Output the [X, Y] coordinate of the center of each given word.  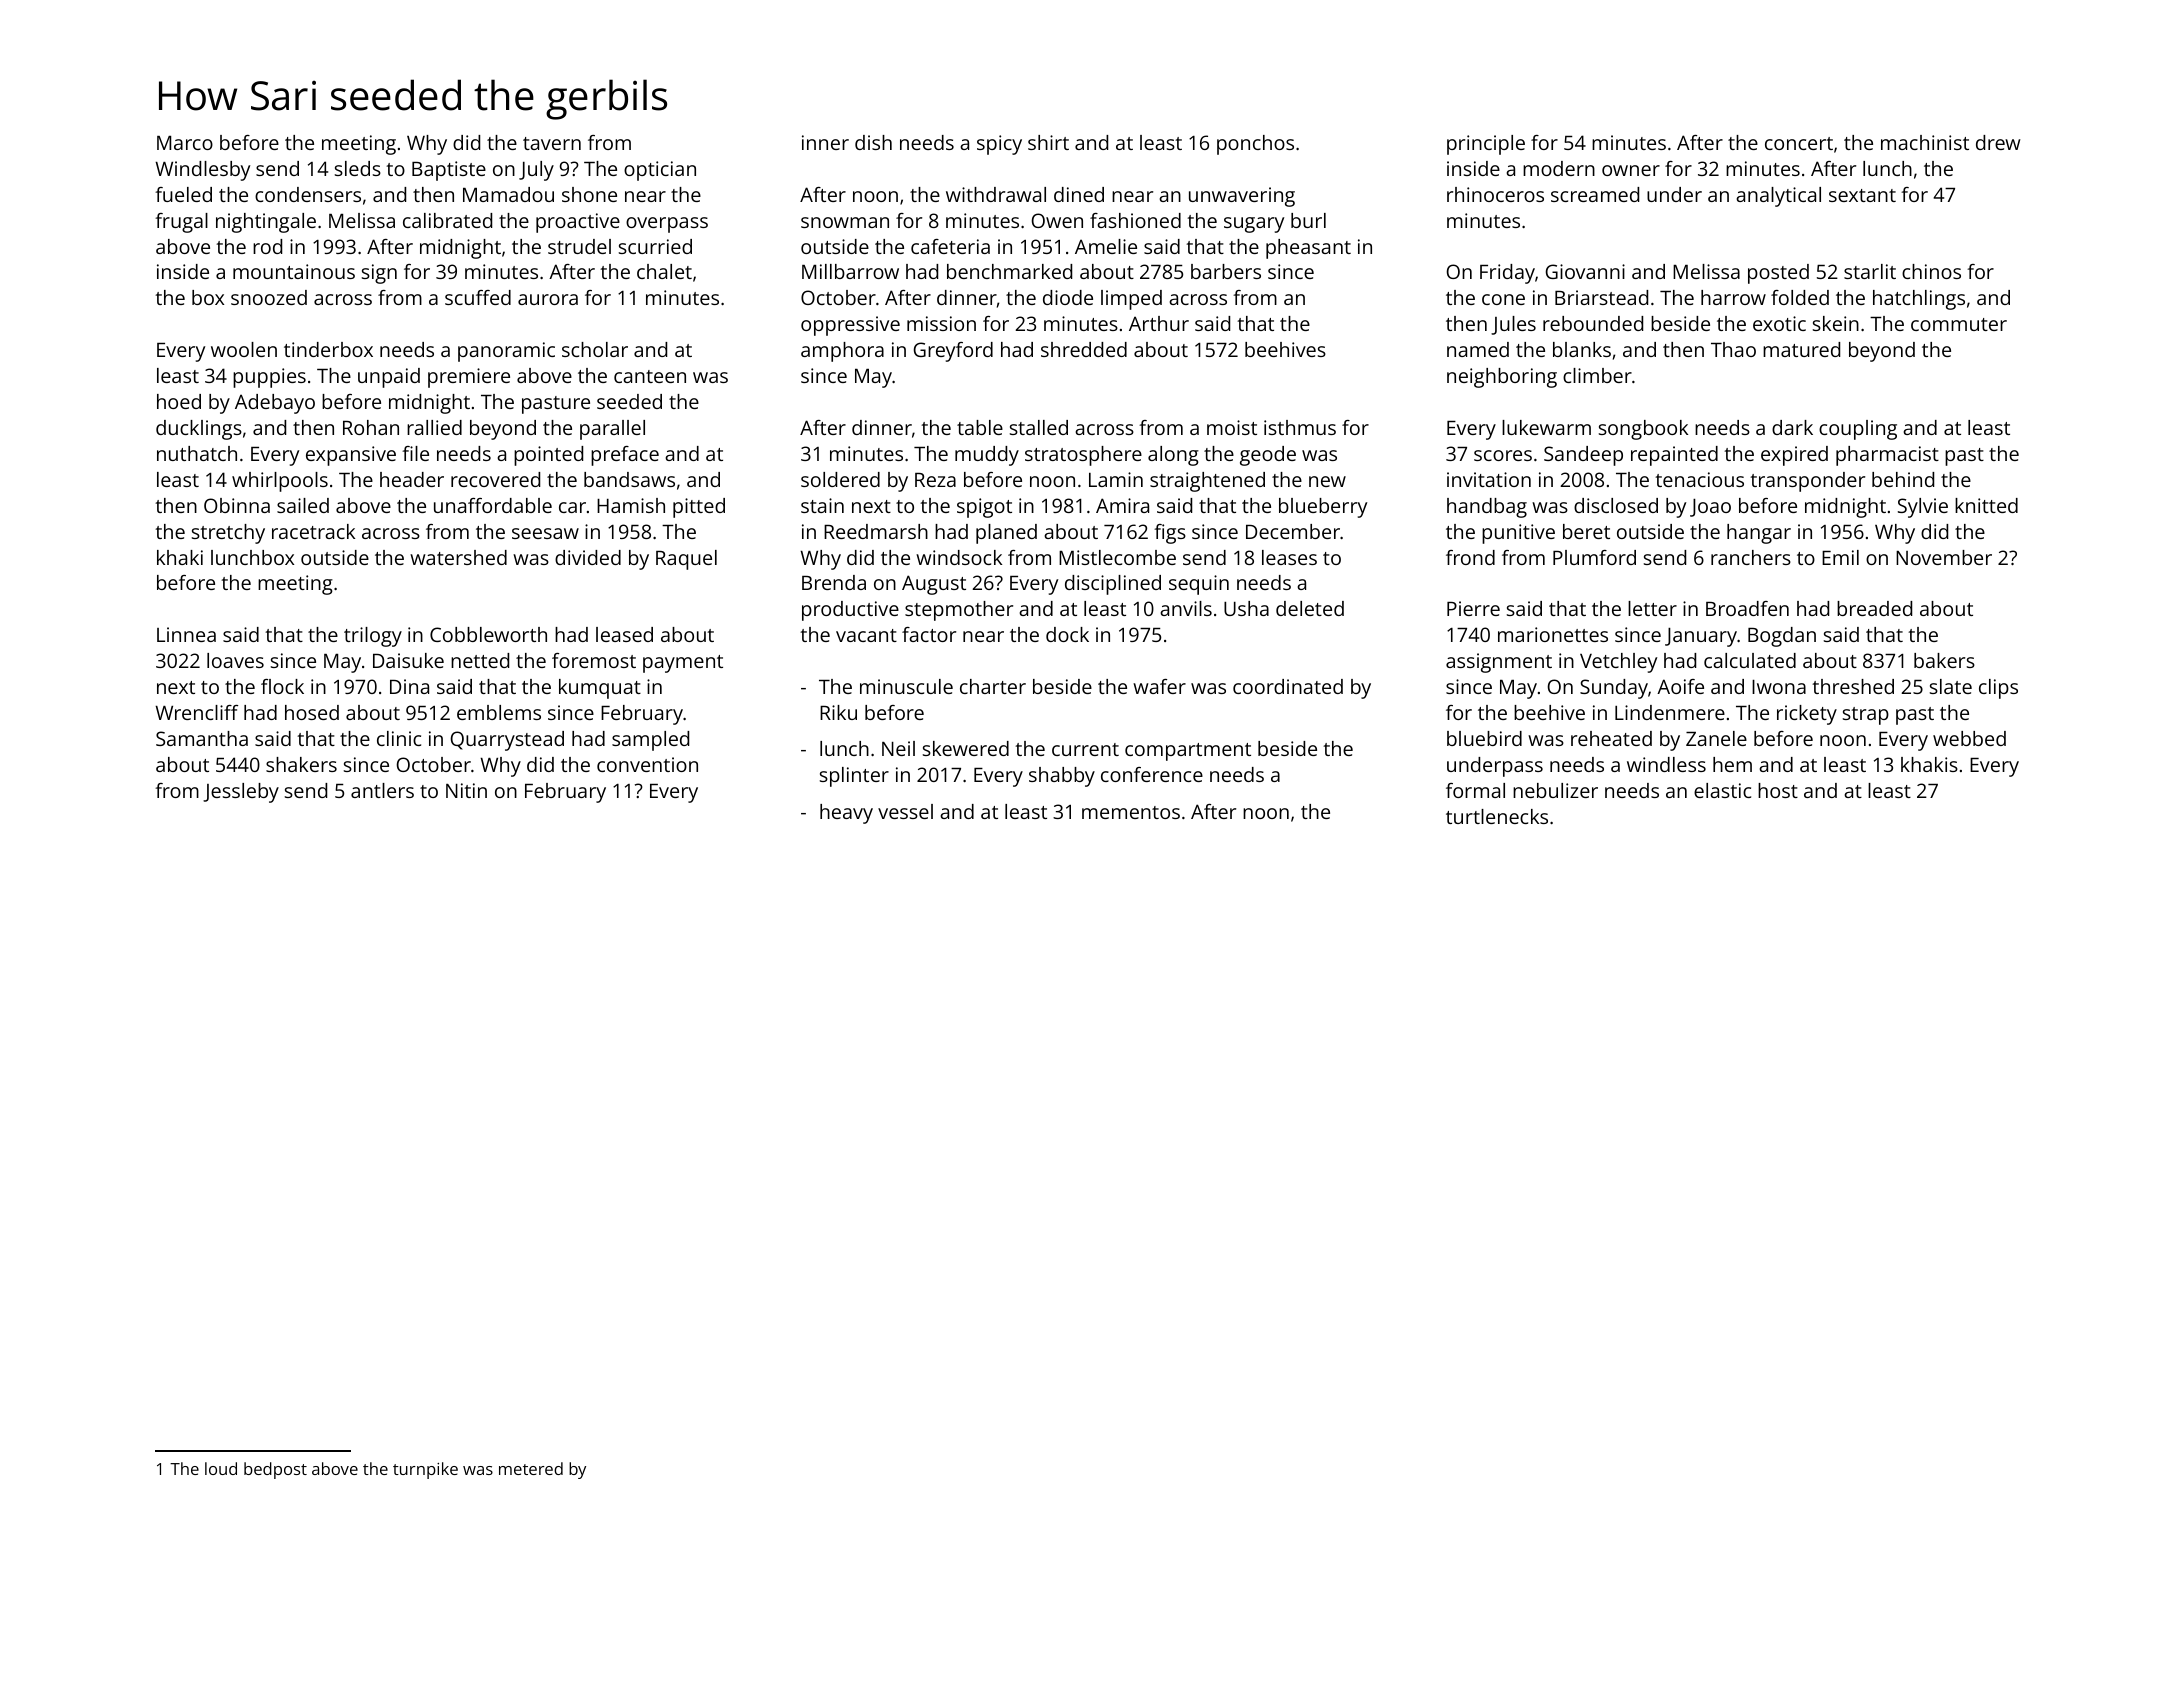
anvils [1186, 608]
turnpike [425, 1470]
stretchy [228, 534]
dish [873, 142]
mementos [1131, 812]
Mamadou [508, 194]
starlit [1870, 271]
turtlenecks [1497, 816]
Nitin [466, 790]
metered [531, 1468]
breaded [1874, 608]
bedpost [275, 1470]
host [1778, 790]
